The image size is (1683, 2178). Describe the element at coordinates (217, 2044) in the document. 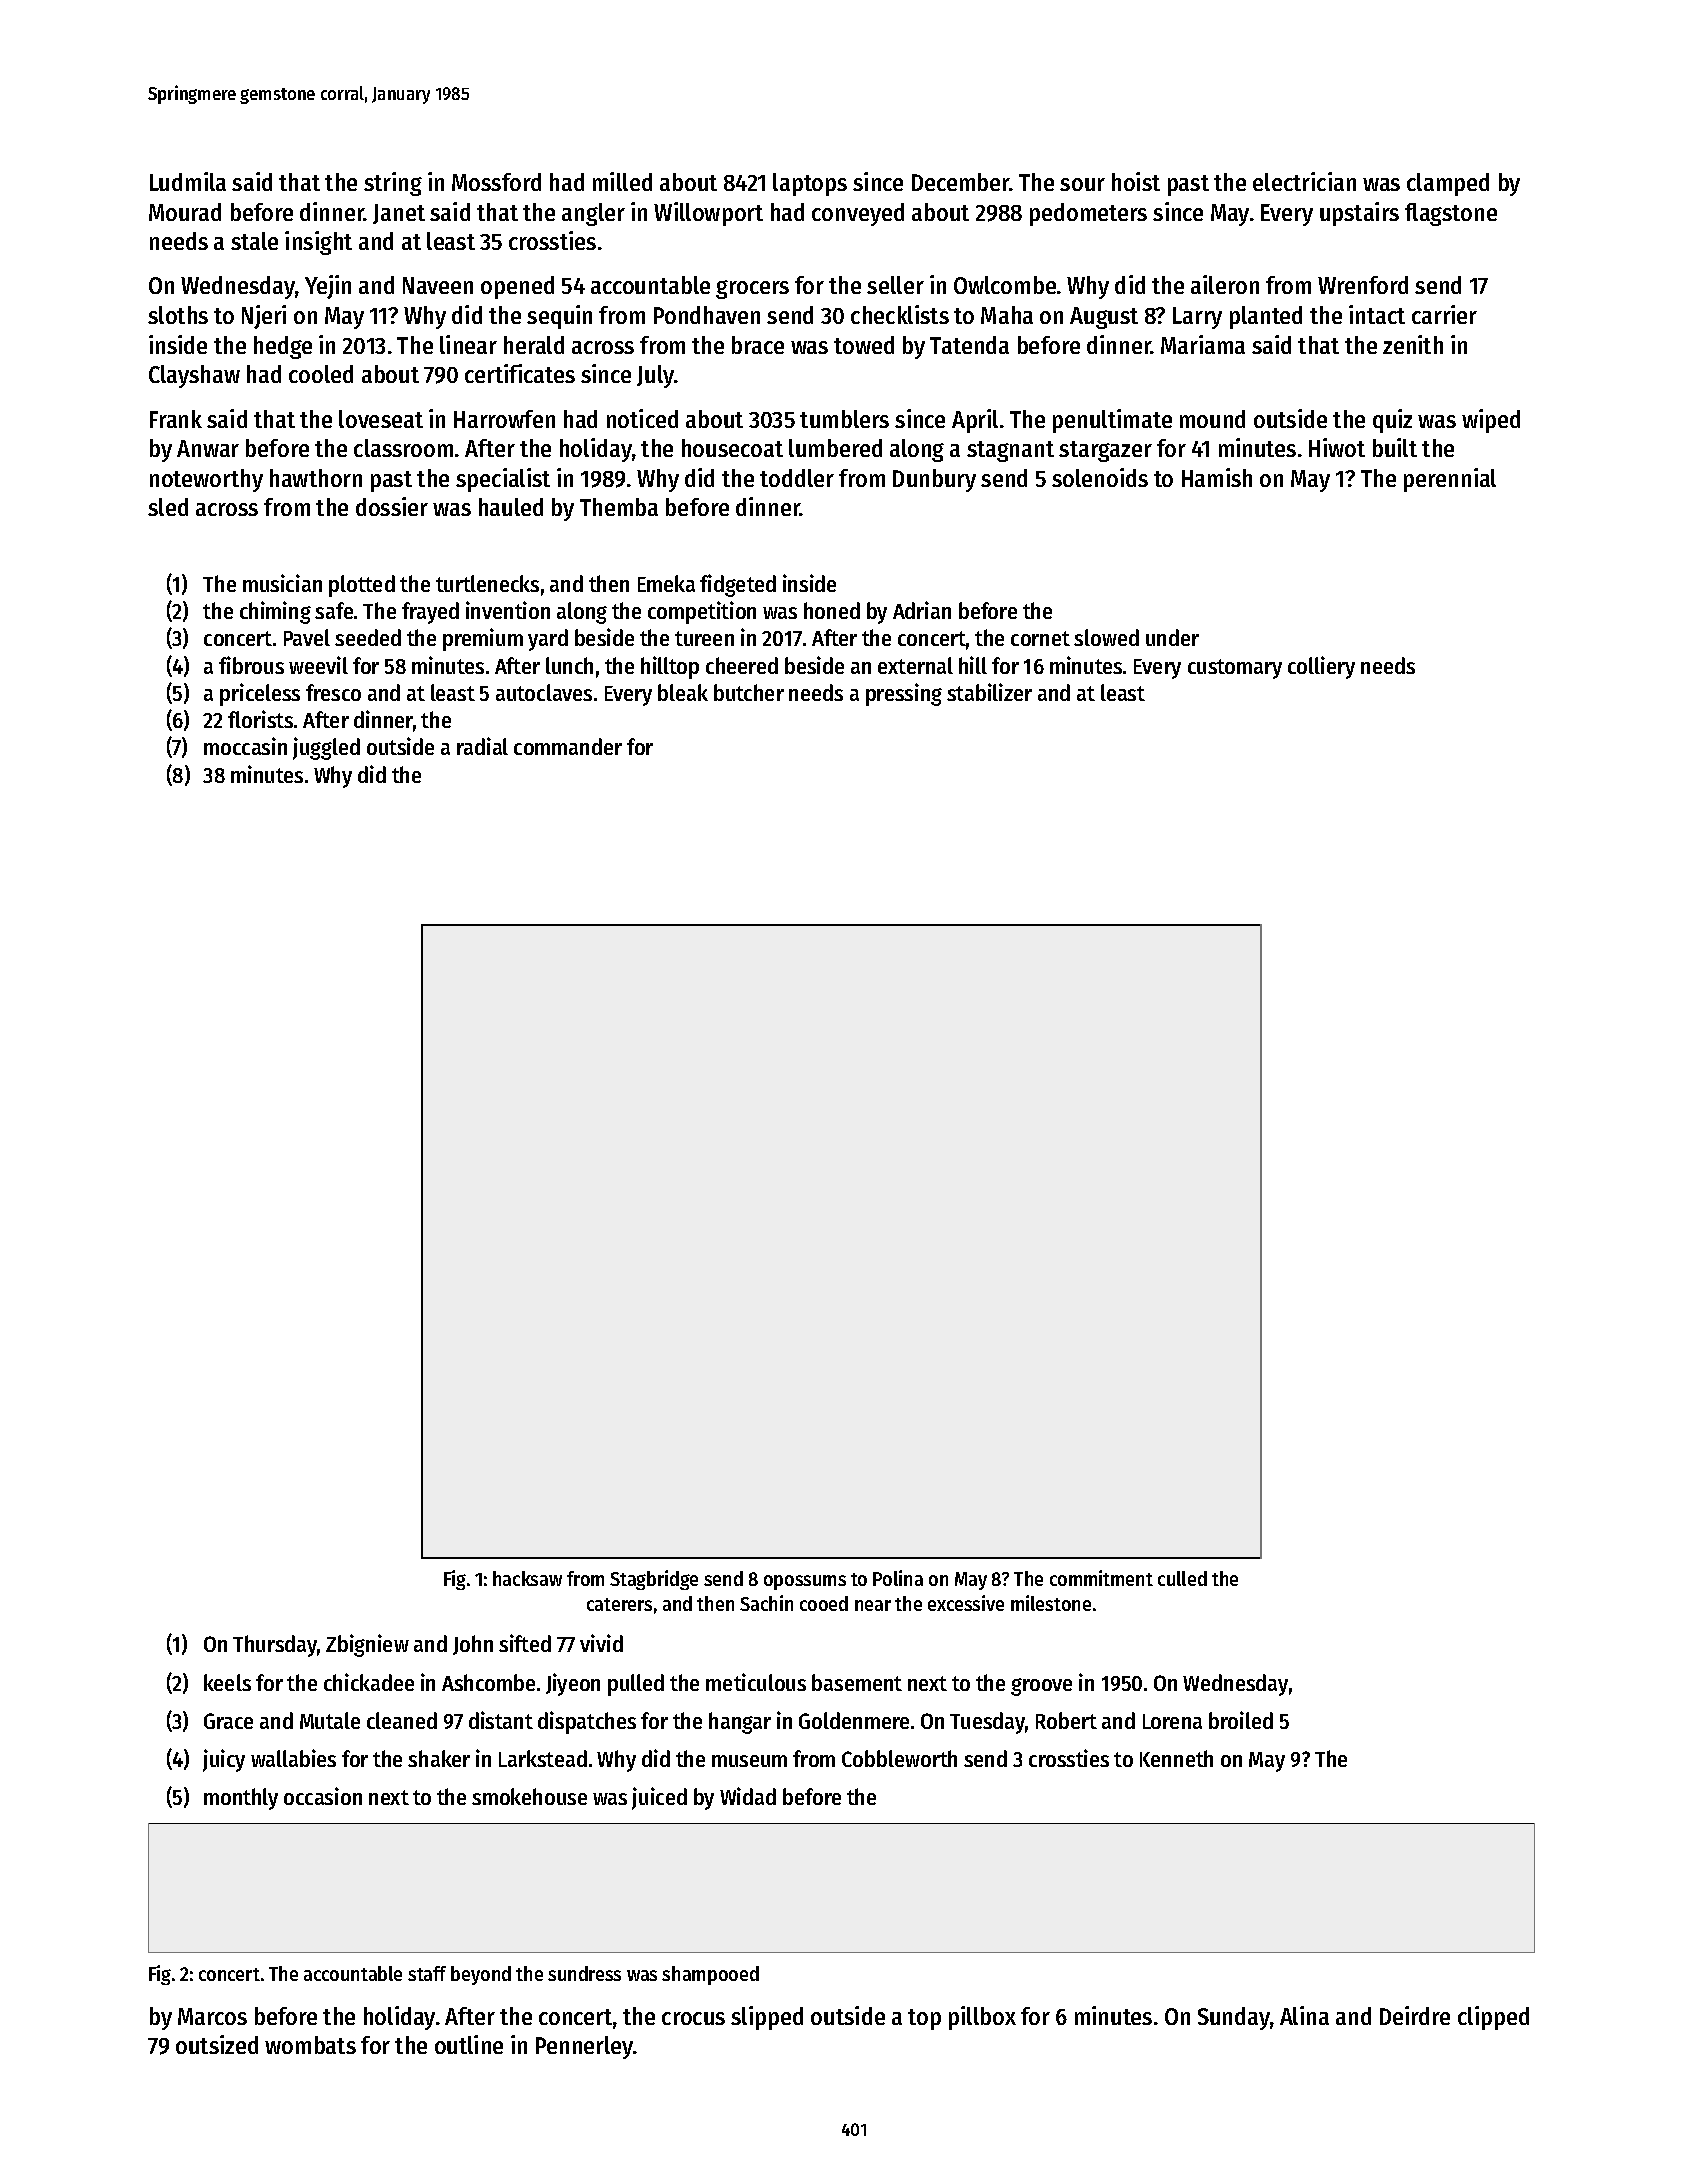

I see `outsized` at that location.
